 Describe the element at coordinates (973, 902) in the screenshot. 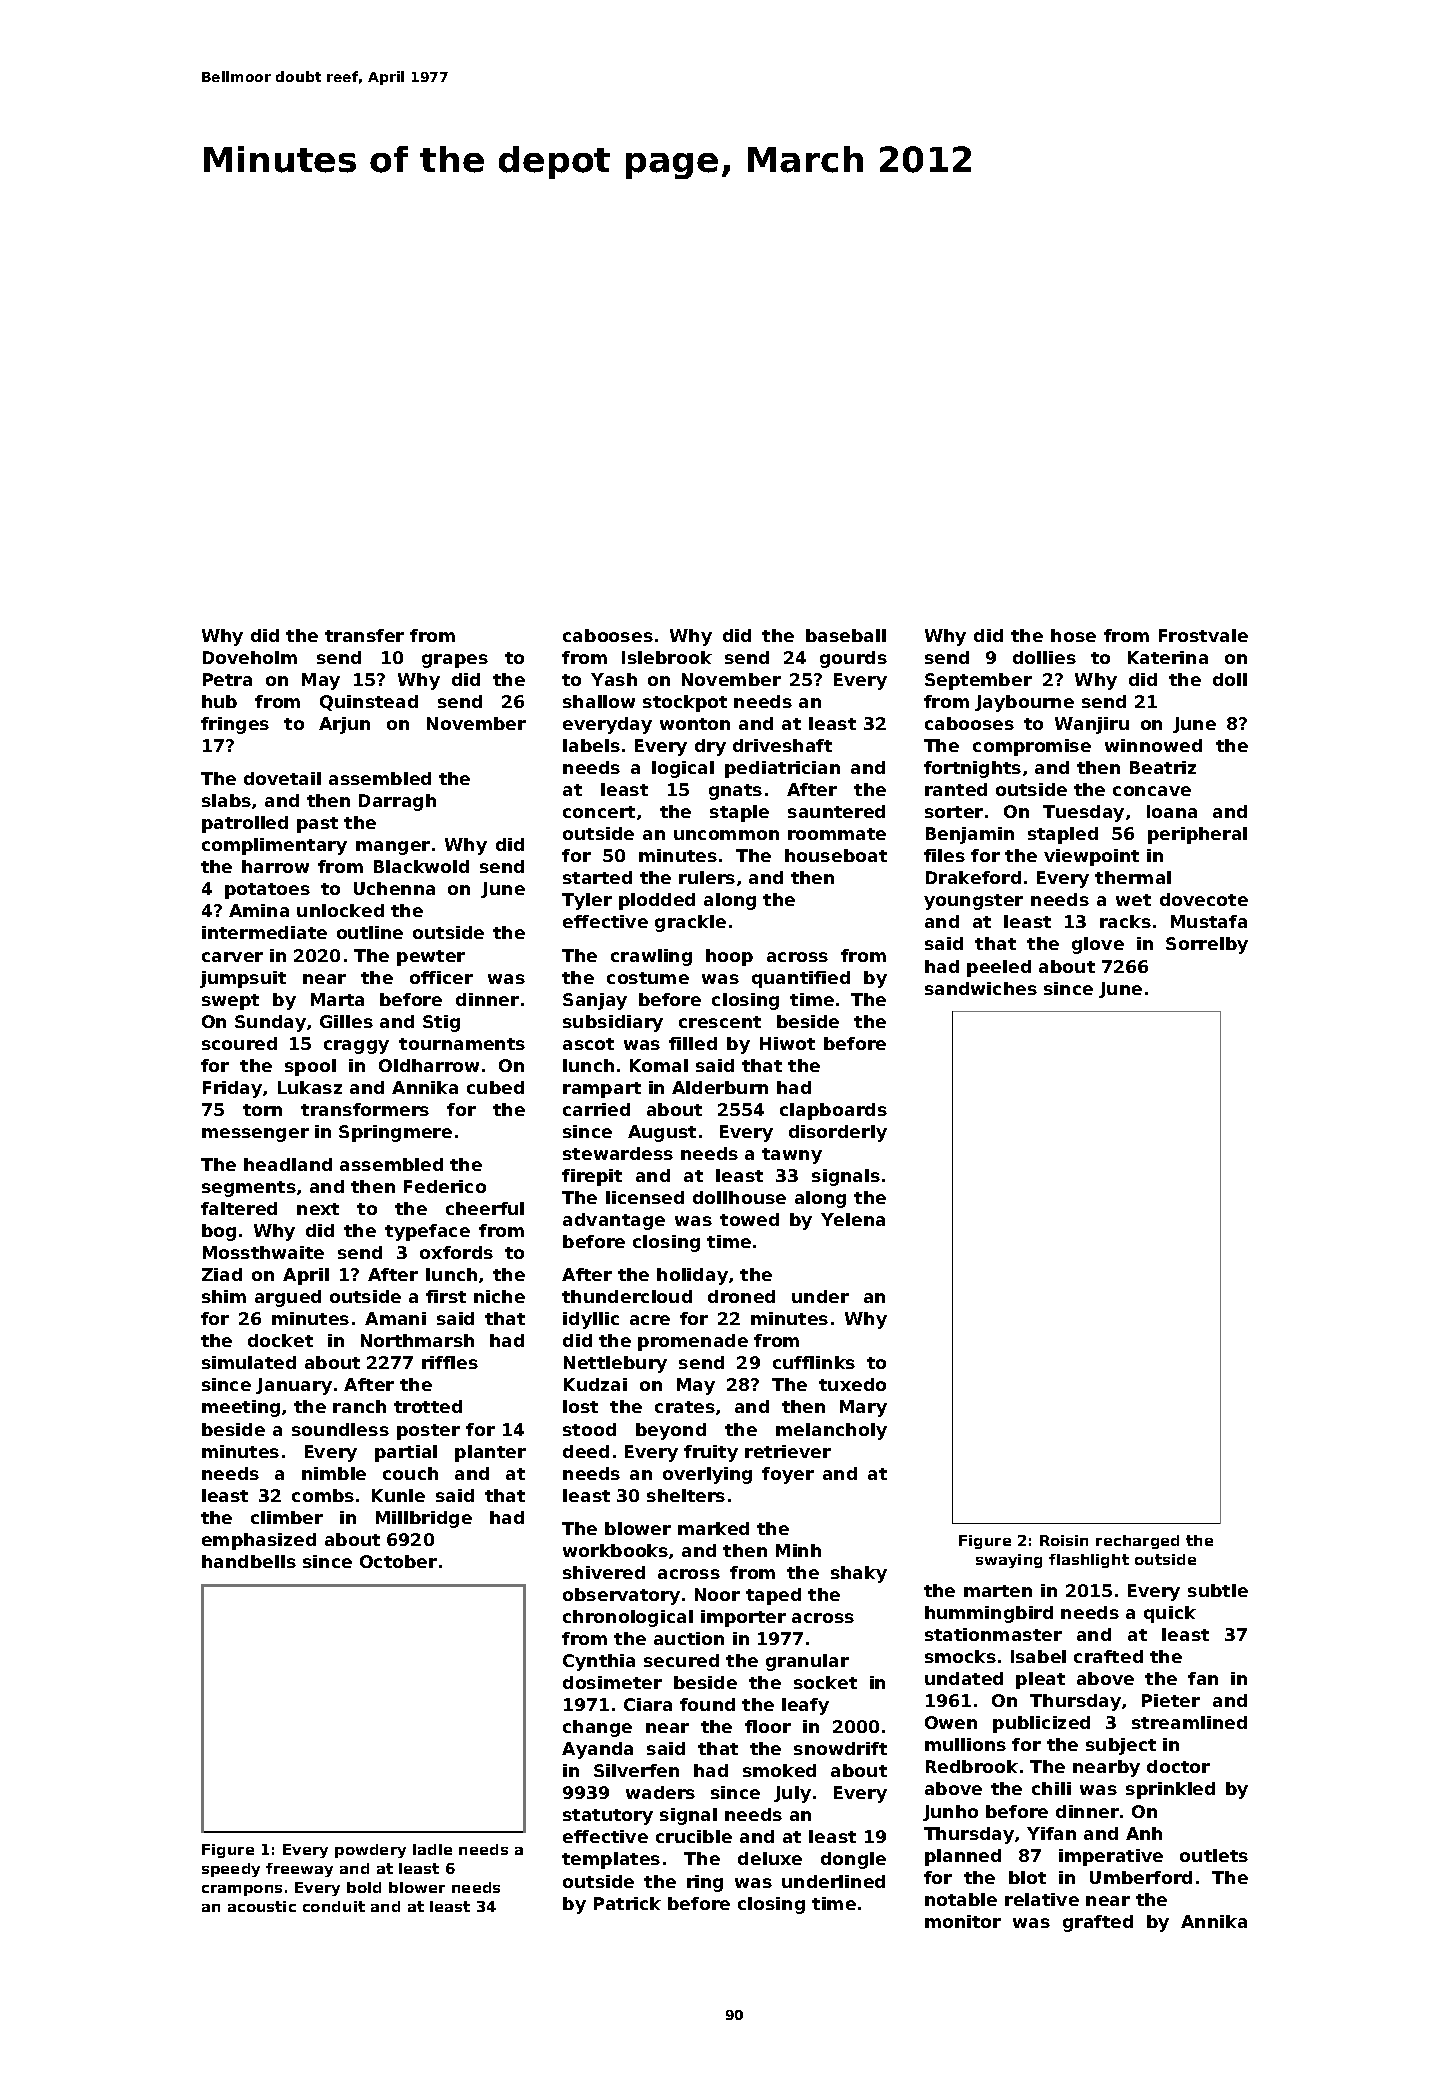

I see `youngster` at that location.
